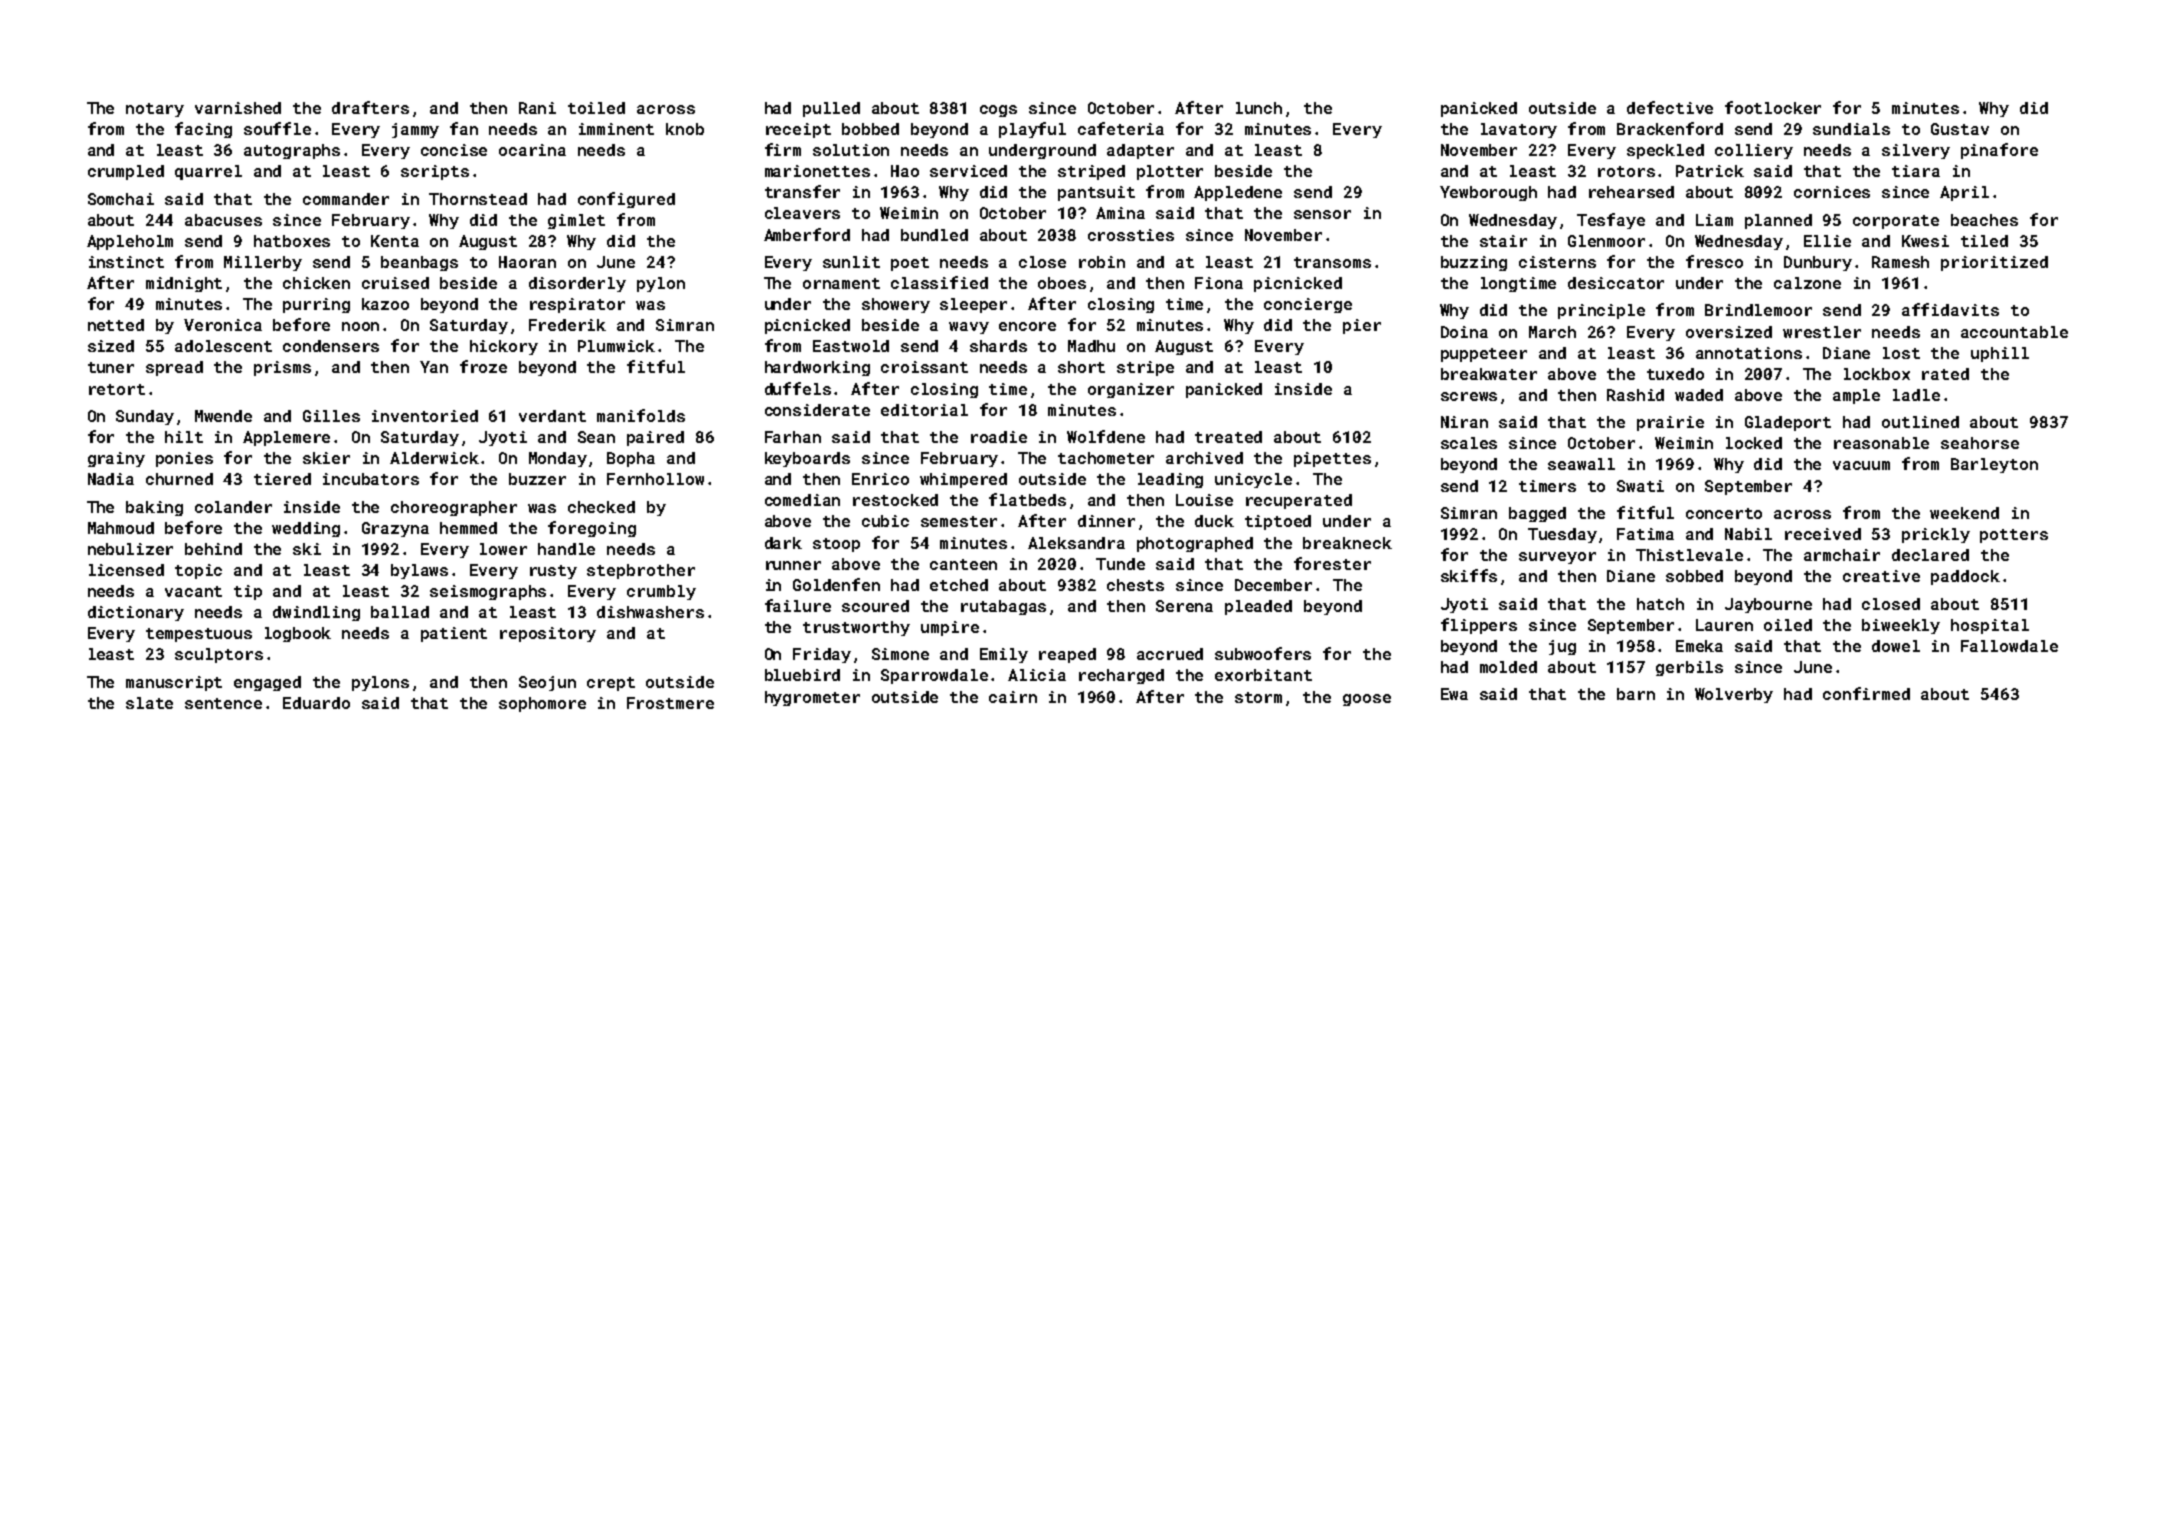 The width and height of the screenshot is (2164, 1530). I want to click on sophomore, so click(542, 704).
